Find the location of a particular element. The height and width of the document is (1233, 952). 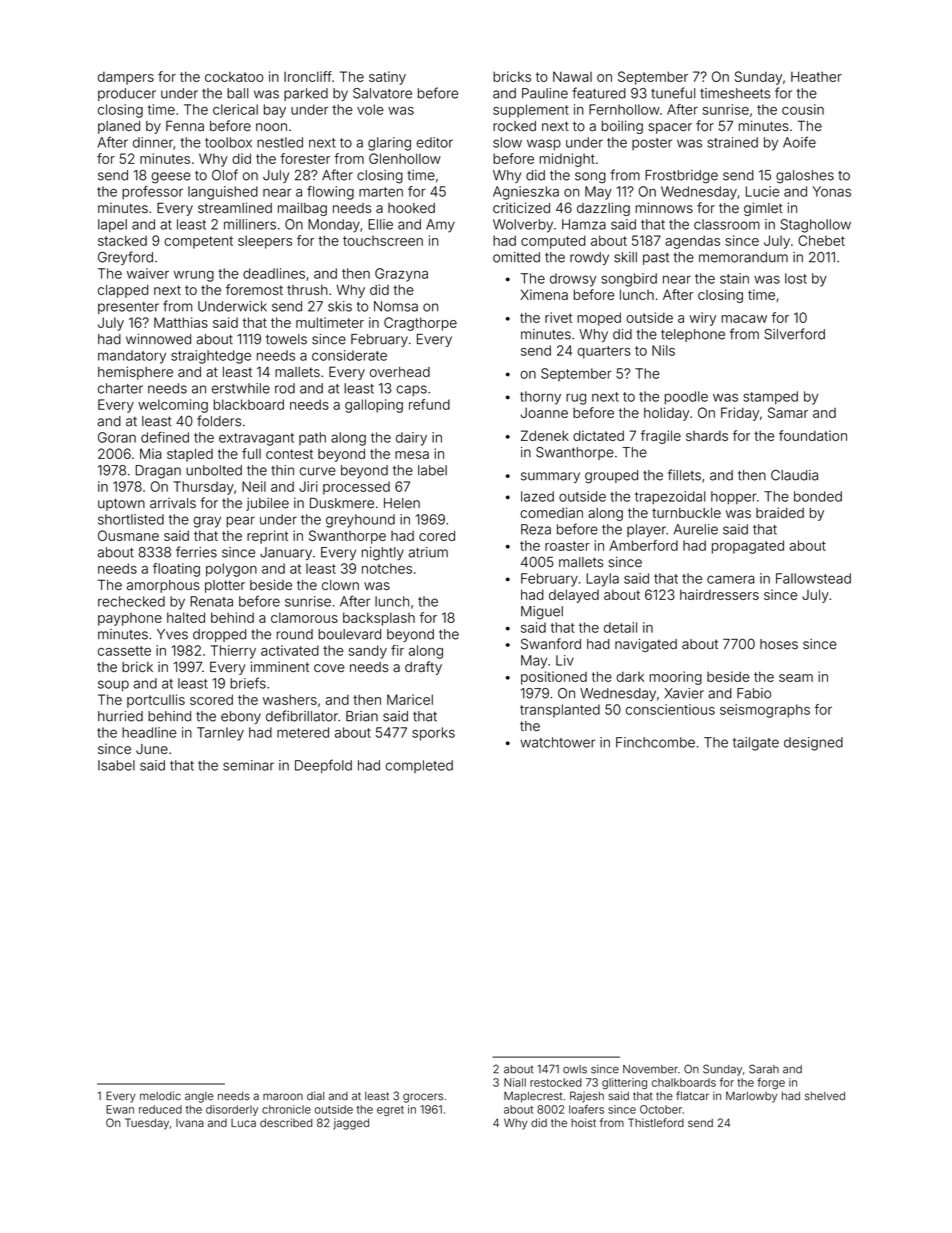

Cragthorpe is located at coordinates (420, 324).
